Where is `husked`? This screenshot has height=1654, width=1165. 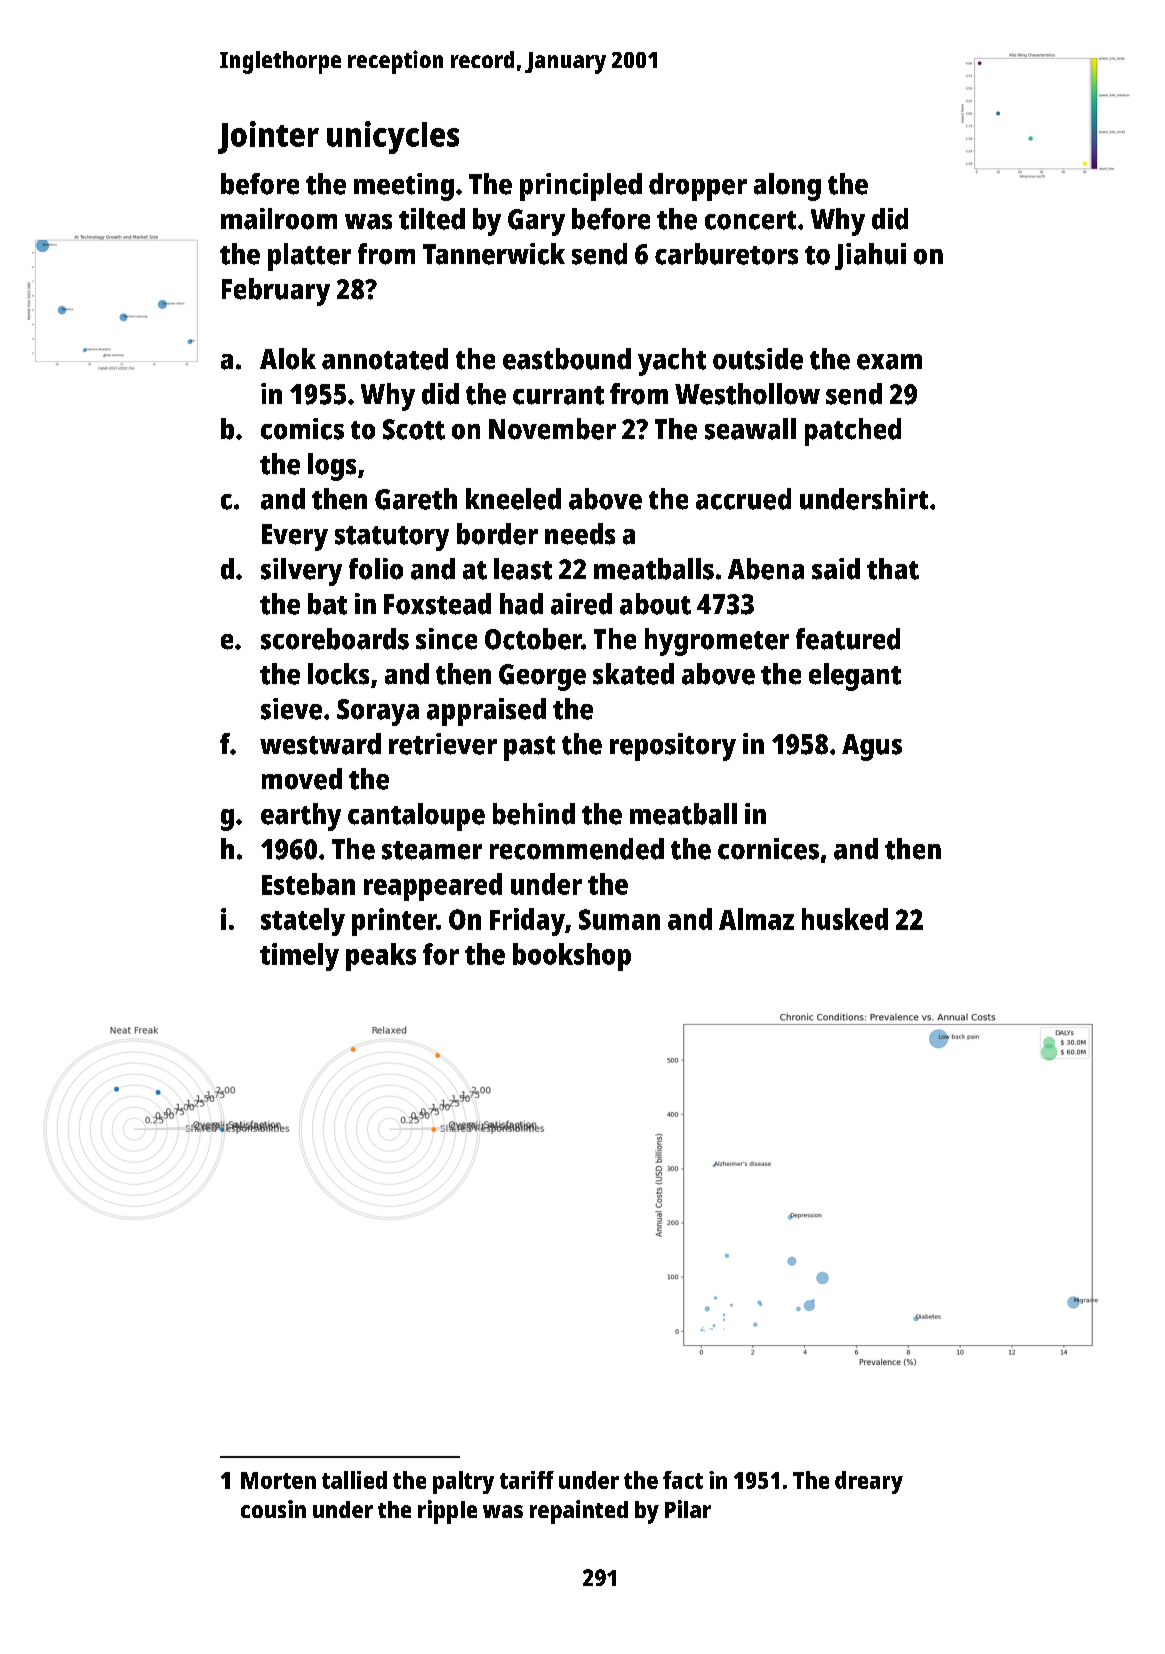
husked is located at coordinates (845, 919).
